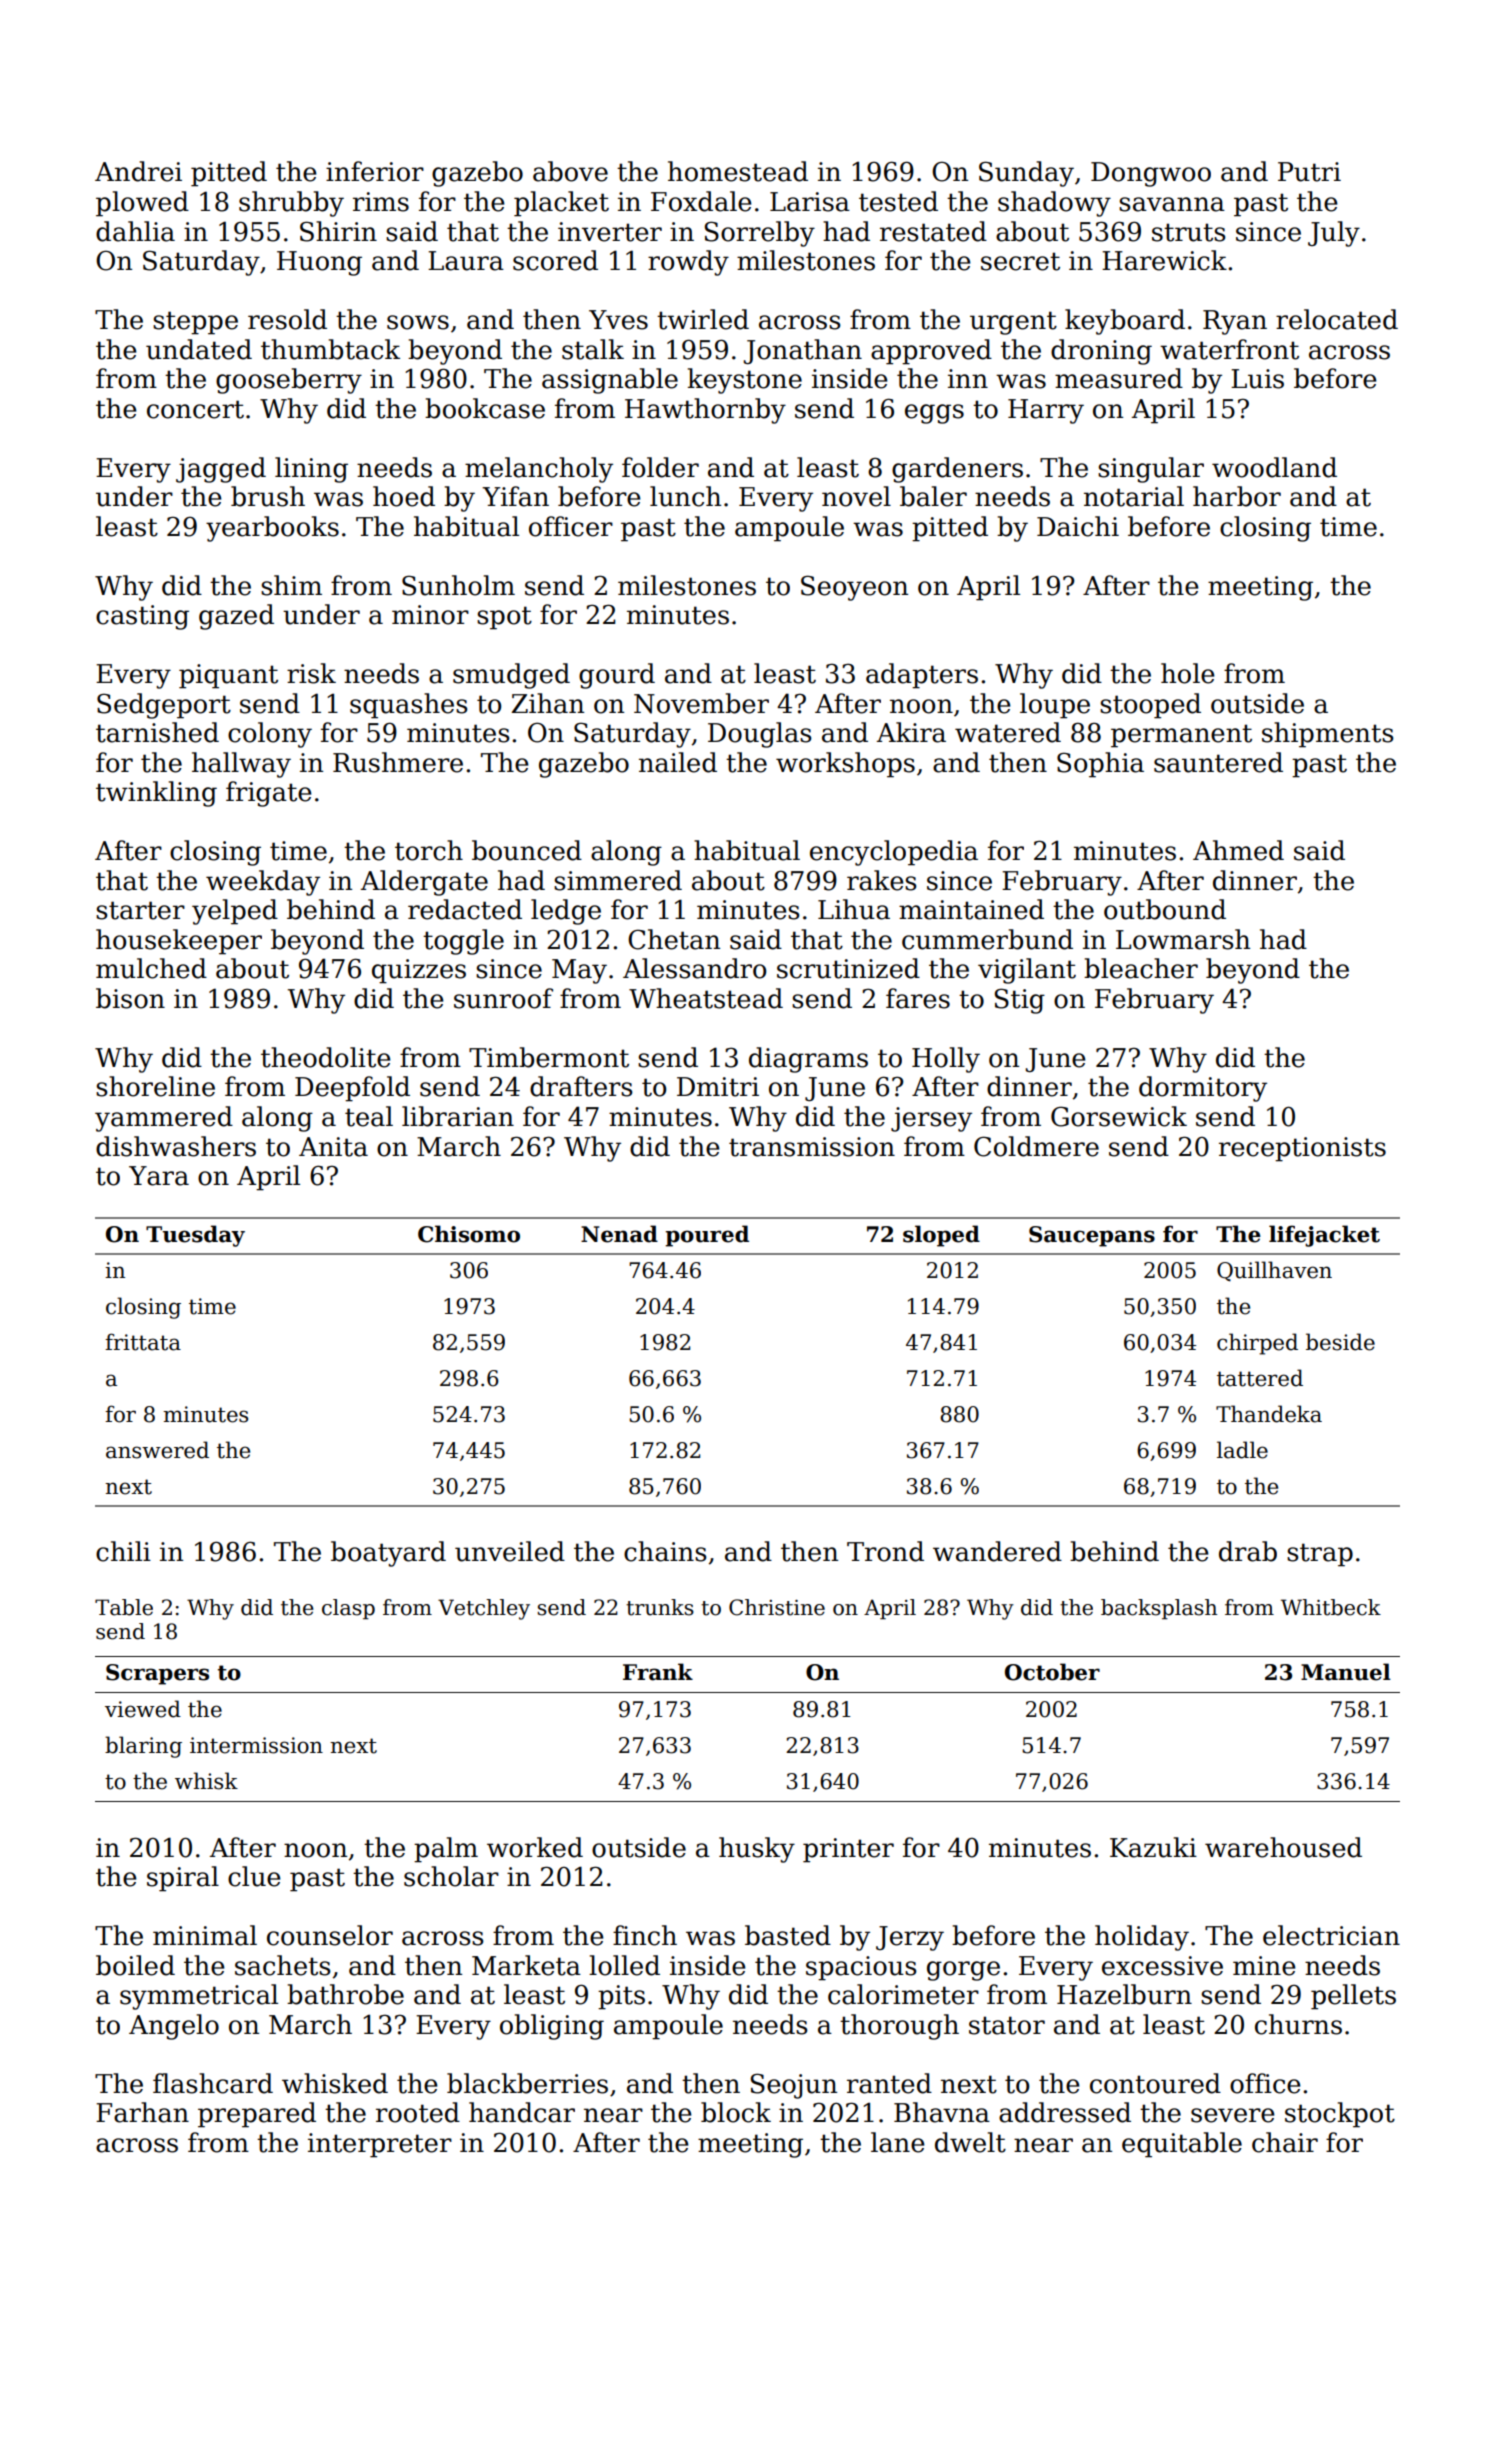 The image size is (1496, 2464). I want to click on frittata, so click(143, 1342).
